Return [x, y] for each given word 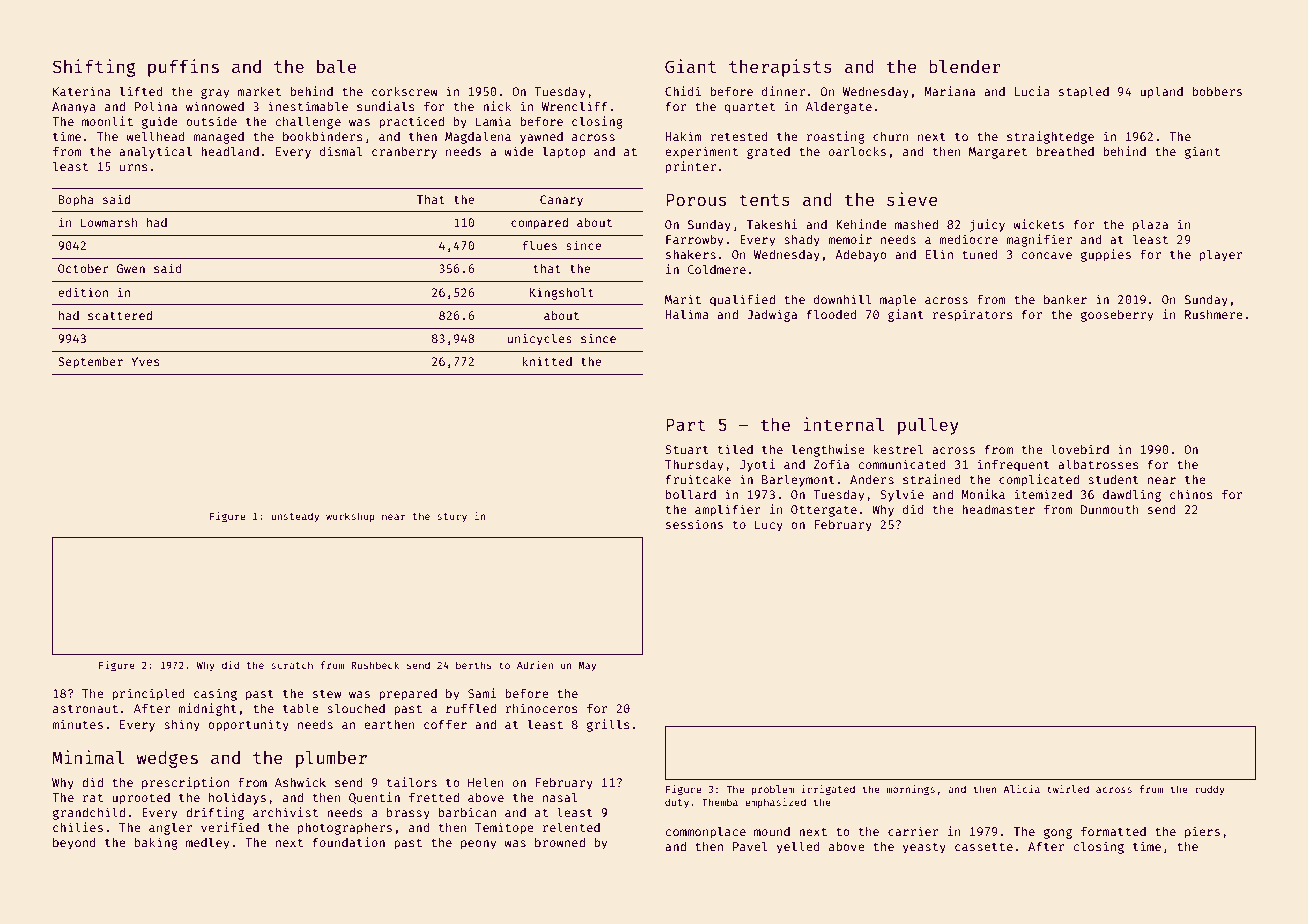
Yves [145, 361]
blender [965, 66]
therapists [780, 68]
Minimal [88, 757]
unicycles [540, 339]
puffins [183, 68]
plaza [1150, 225]
